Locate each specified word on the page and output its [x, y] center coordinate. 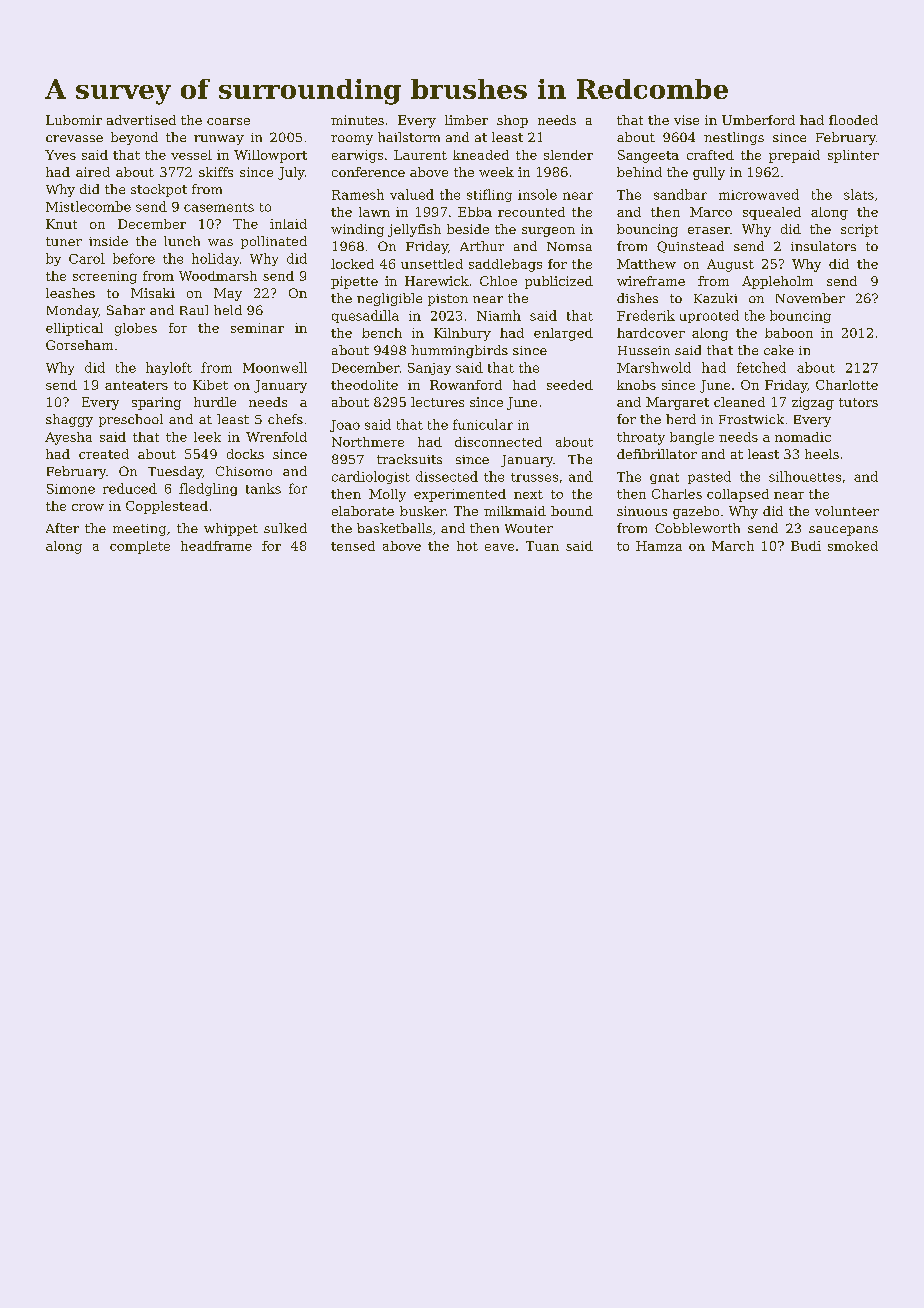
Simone [71, 489]
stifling [489, 195]
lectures [437, 402]
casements [219, 207]
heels [822, 454]
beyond [134, 138]
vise [686, 120]
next [528, 494]
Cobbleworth [697, 528]
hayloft [169, 368]
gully [709, 173]
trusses [534, 477]
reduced [130, 488]
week [496, 172]
